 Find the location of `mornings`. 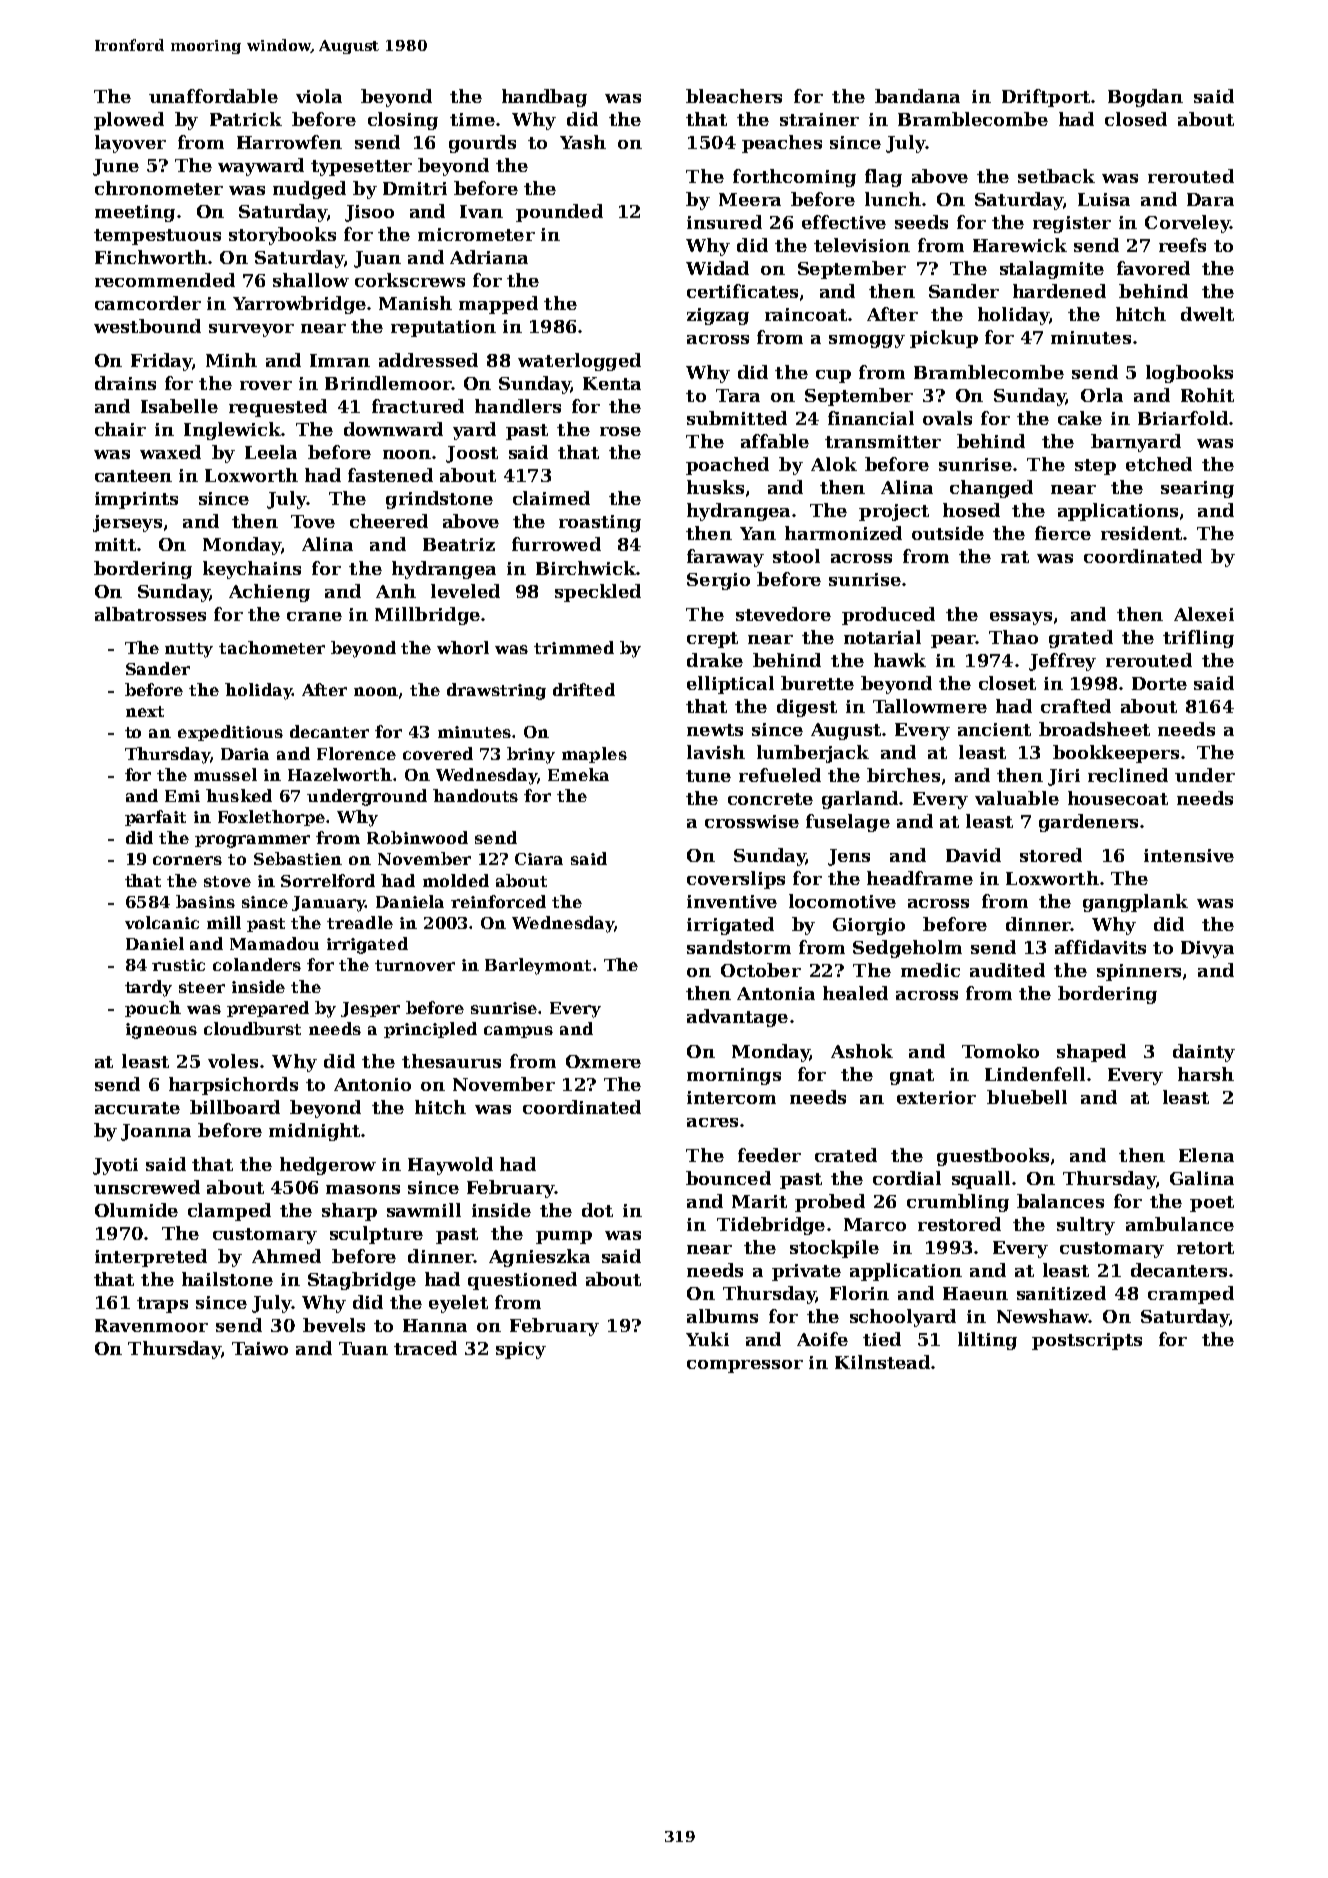

mornings is located at coordinates (734, 1076).
